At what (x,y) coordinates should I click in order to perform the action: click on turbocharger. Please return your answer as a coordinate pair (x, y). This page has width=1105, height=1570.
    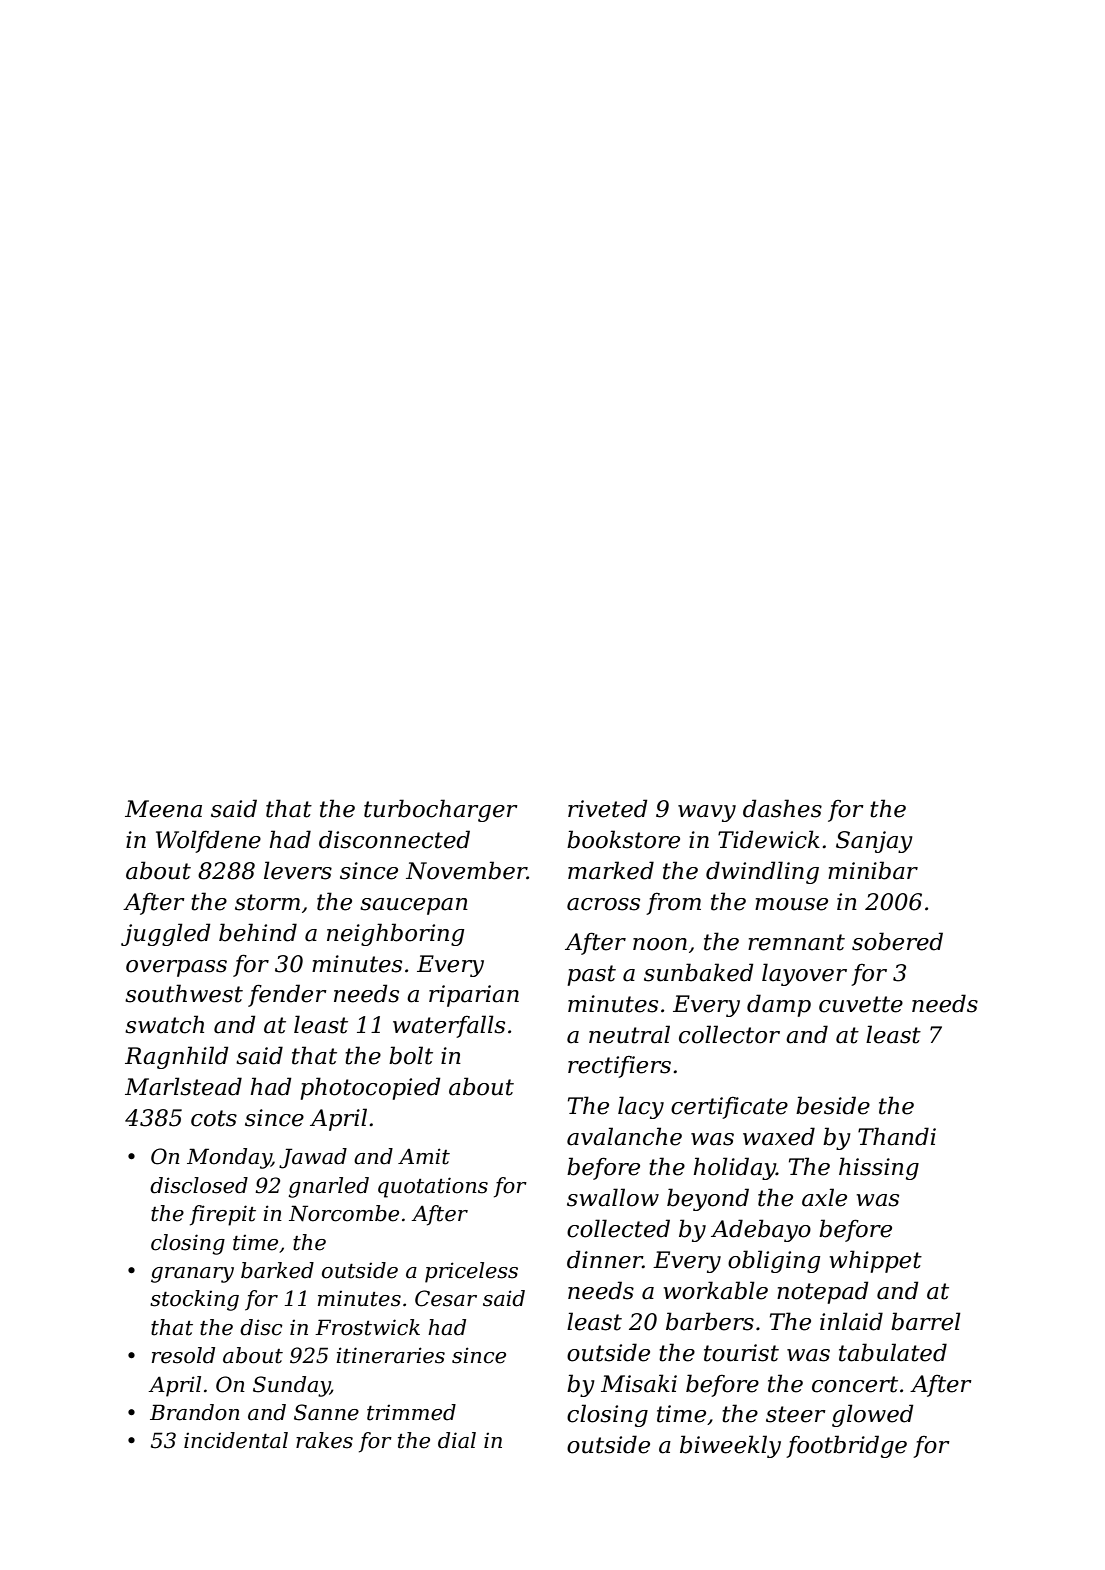
    Looking at the image, I should click on (441, 810).
